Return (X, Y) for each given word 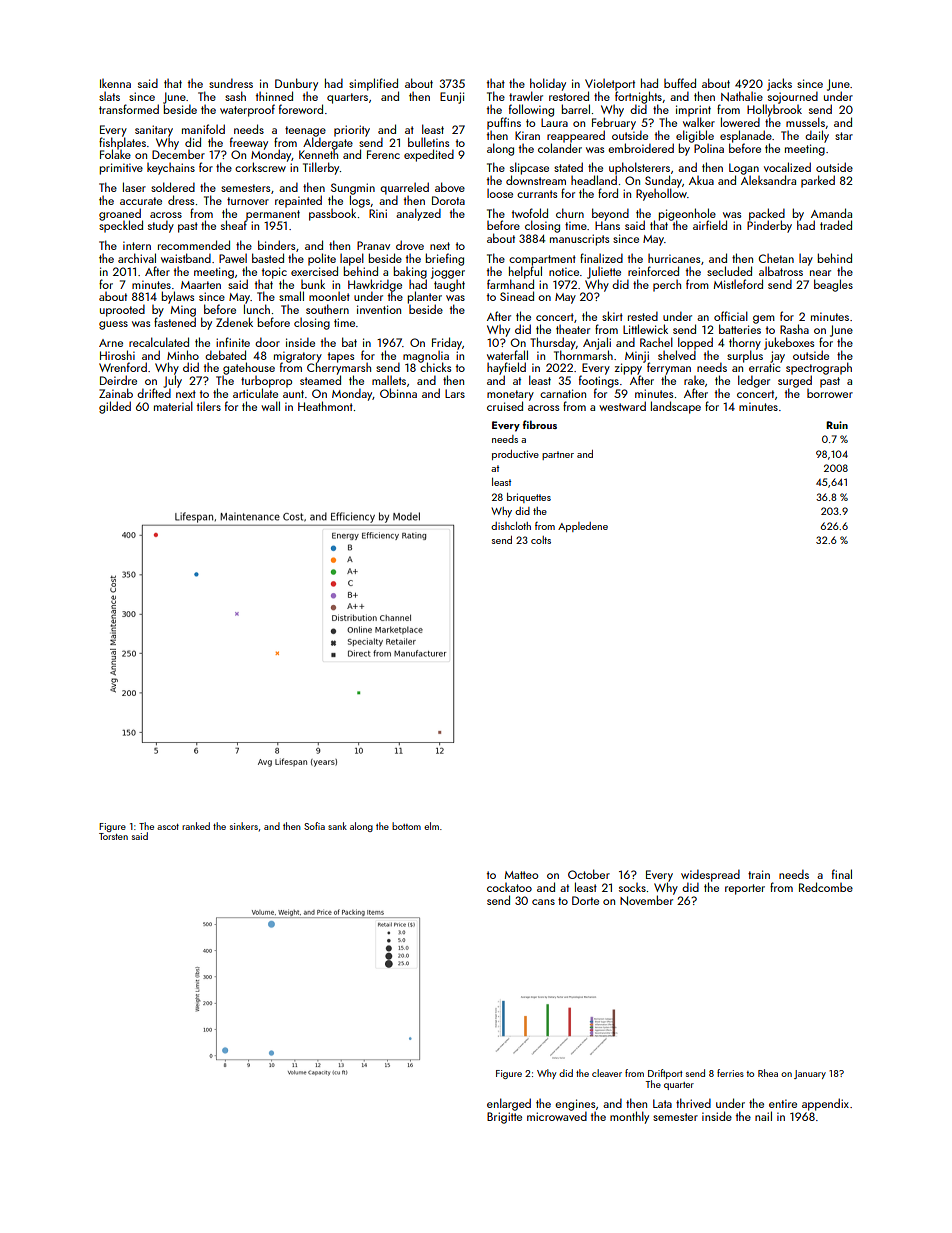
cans (543, 902)
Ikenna (115, 83)
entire (783, 1103)
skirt (612, 316)
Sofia (314, 826)
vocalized (787, 167)
